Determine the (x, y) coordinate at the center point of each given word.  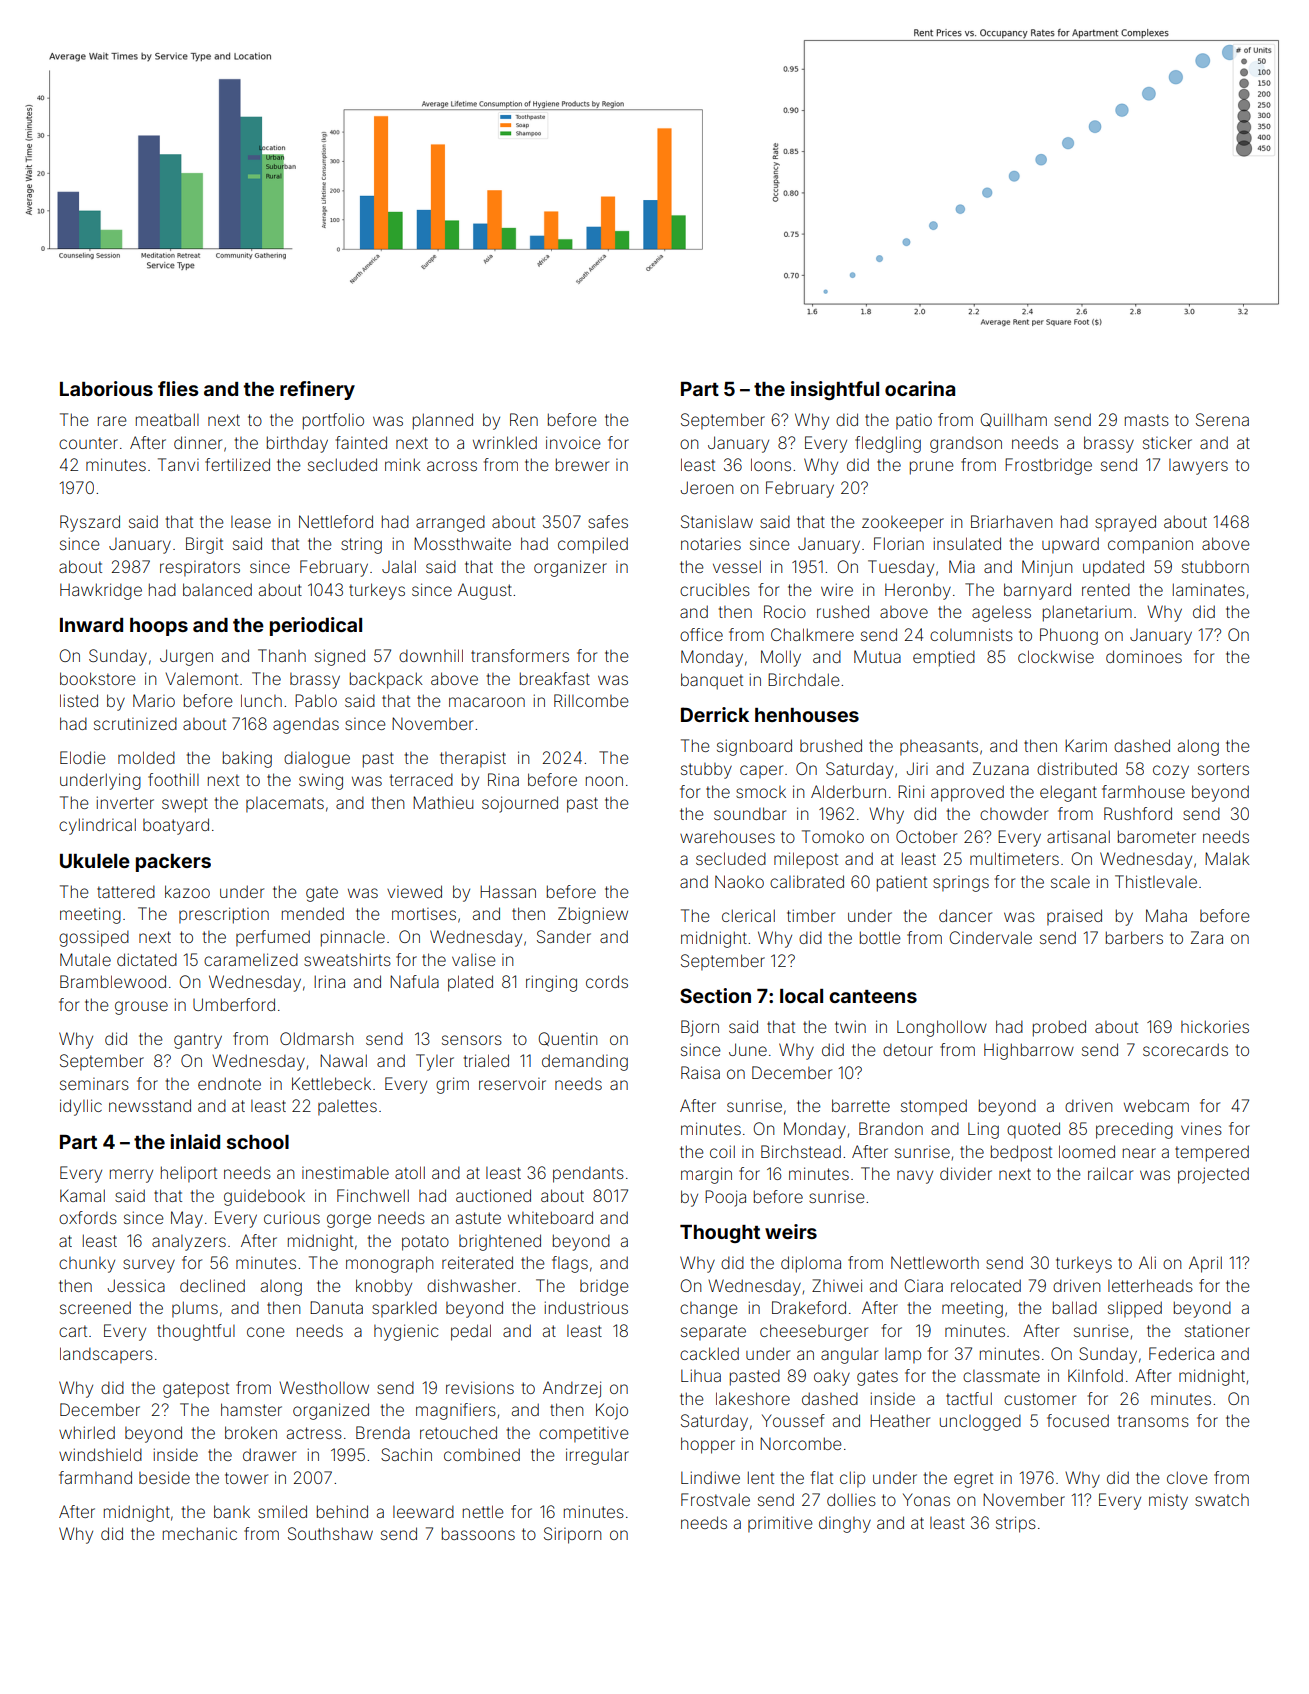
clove (1187, 1477)
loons (771, 464)
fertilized (237, 464)
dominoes (1144, 656)
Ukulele (95, 861)
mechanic (200, 1533)
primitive (780, 1524)
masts (1147, 420)
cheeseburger (814, 1332)
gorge (349, 1221)
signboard (754, 747)
